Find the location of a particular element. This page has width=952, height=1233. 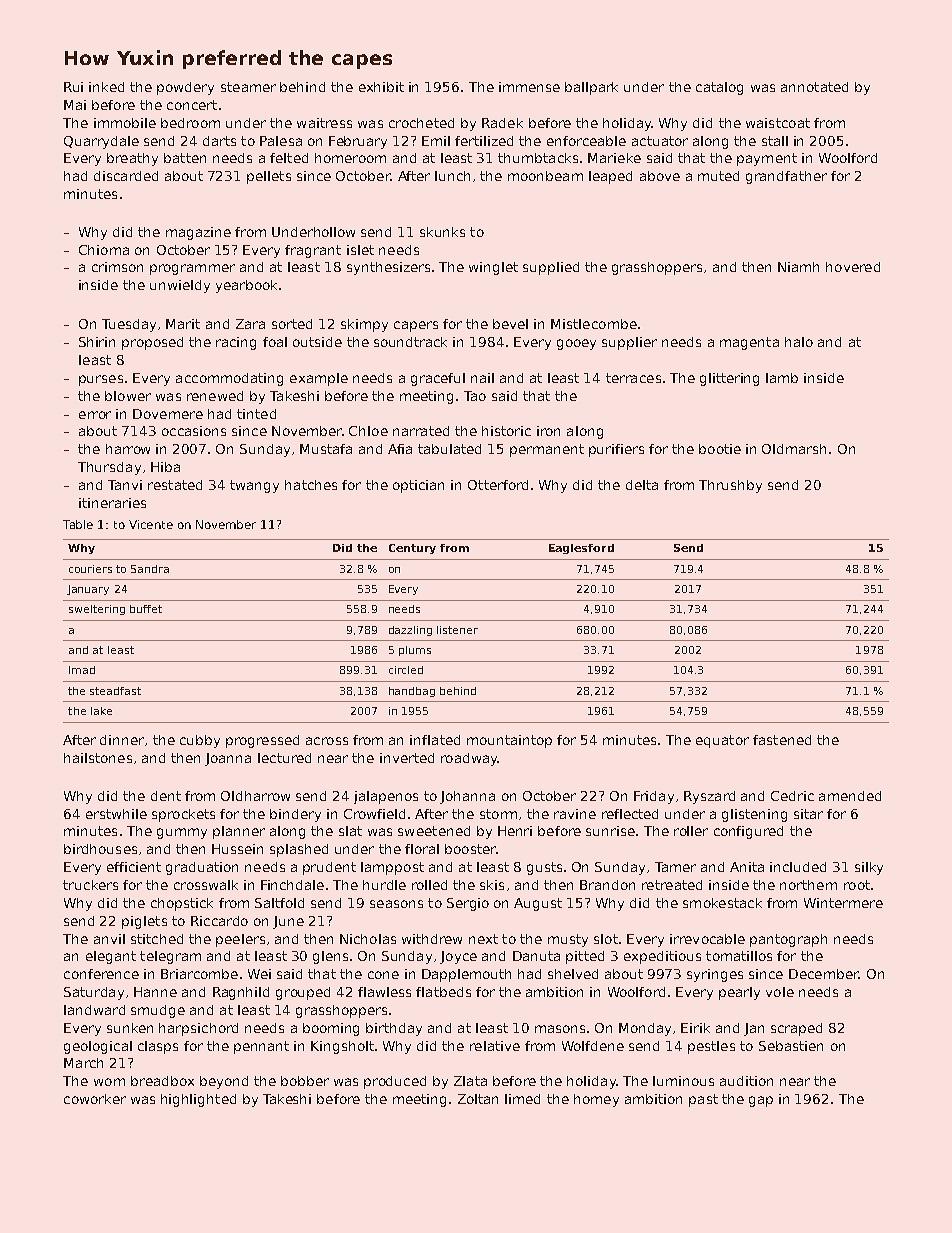

discarded is located at coordinates (126, 176).
